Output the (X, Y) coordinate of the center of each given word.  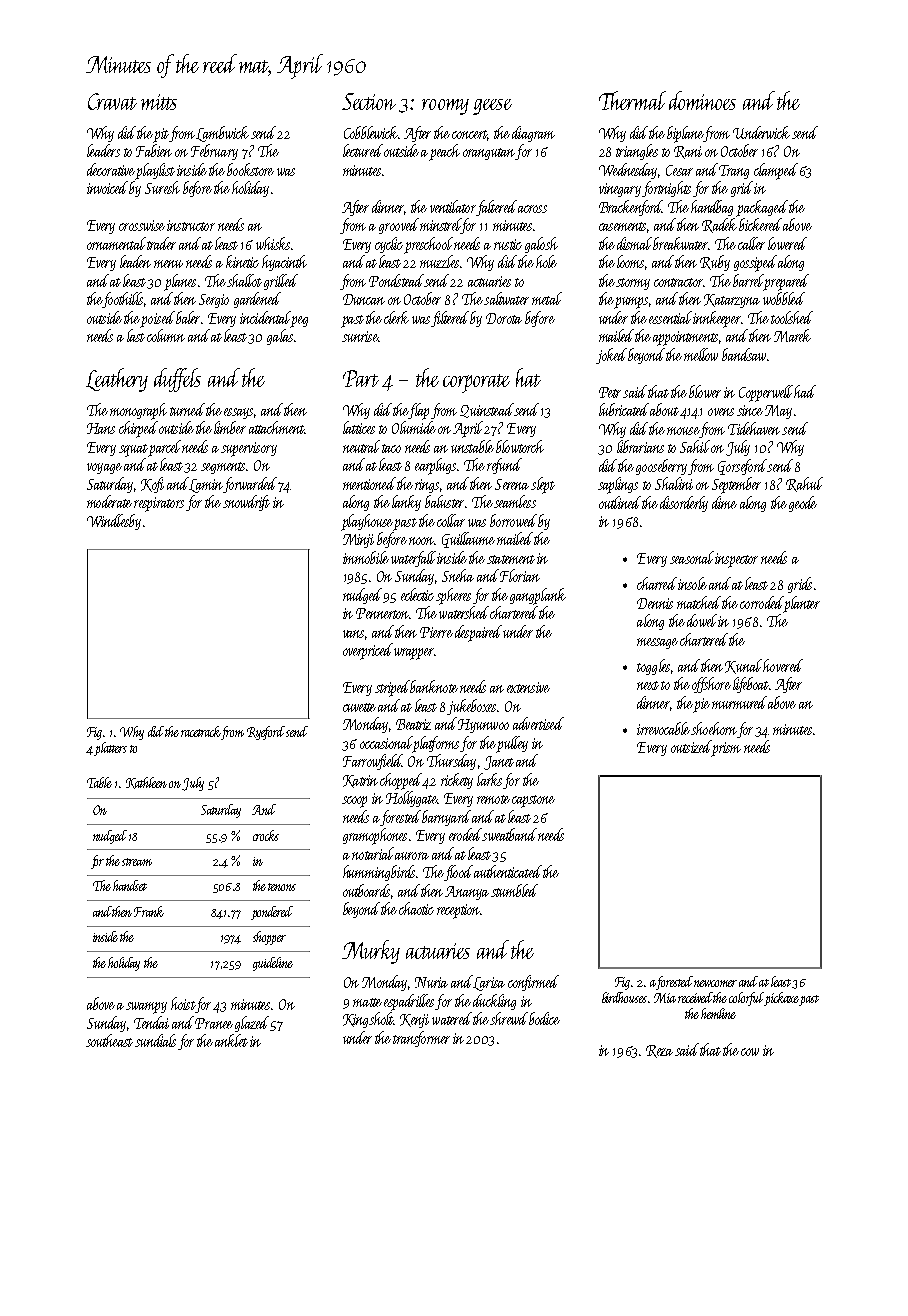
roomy (445, 107)
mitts (159, 102)
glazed (252, 1024)
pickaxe (781, 999)
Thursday (451, 762)
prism (726, 749)
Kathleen (146, 783)
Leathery (117, 380)
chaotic (416, 908)
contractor (678, 282)
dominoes (702, 100)
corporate (476, 383)
